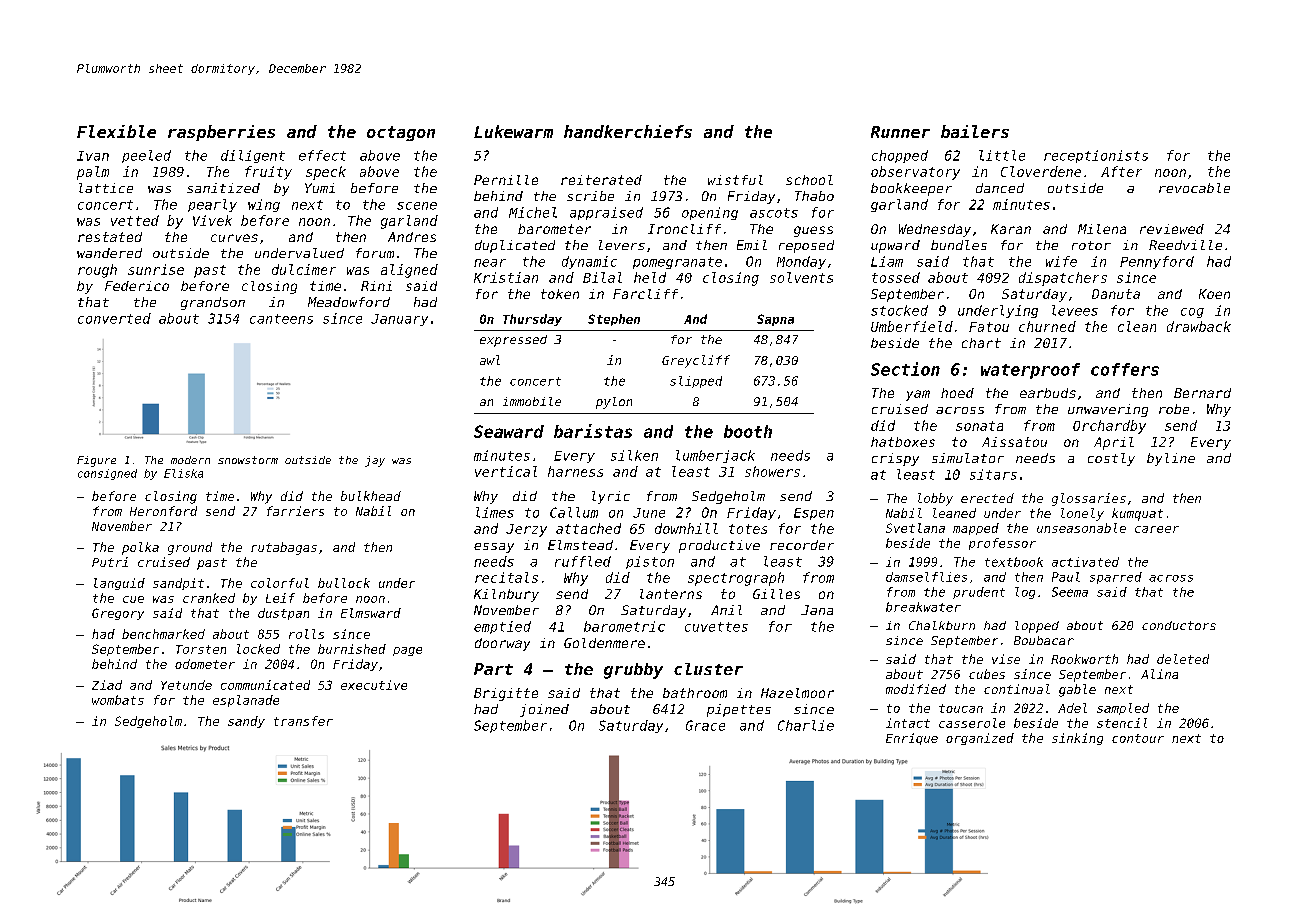 Image resolution: width=1308 pixels, height=924 pixels. Describe the element at coordinates (975, 131) in the document. I see `bailers` at that location.
